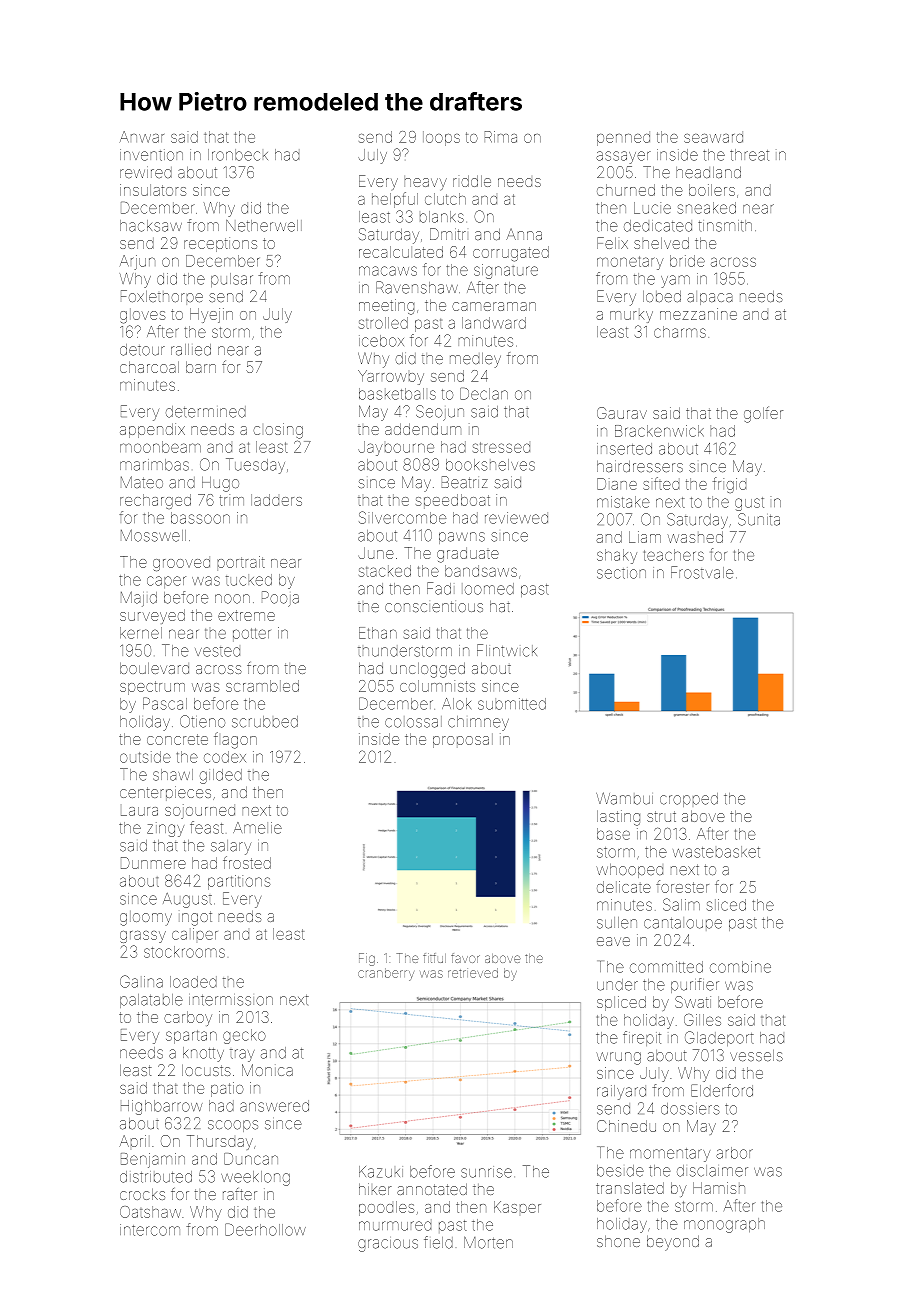 This page has width=908, height=1316. What do you see at coordinates (710, 298) in the page?
I see `alpaca` at bounding box center [710, 298].
